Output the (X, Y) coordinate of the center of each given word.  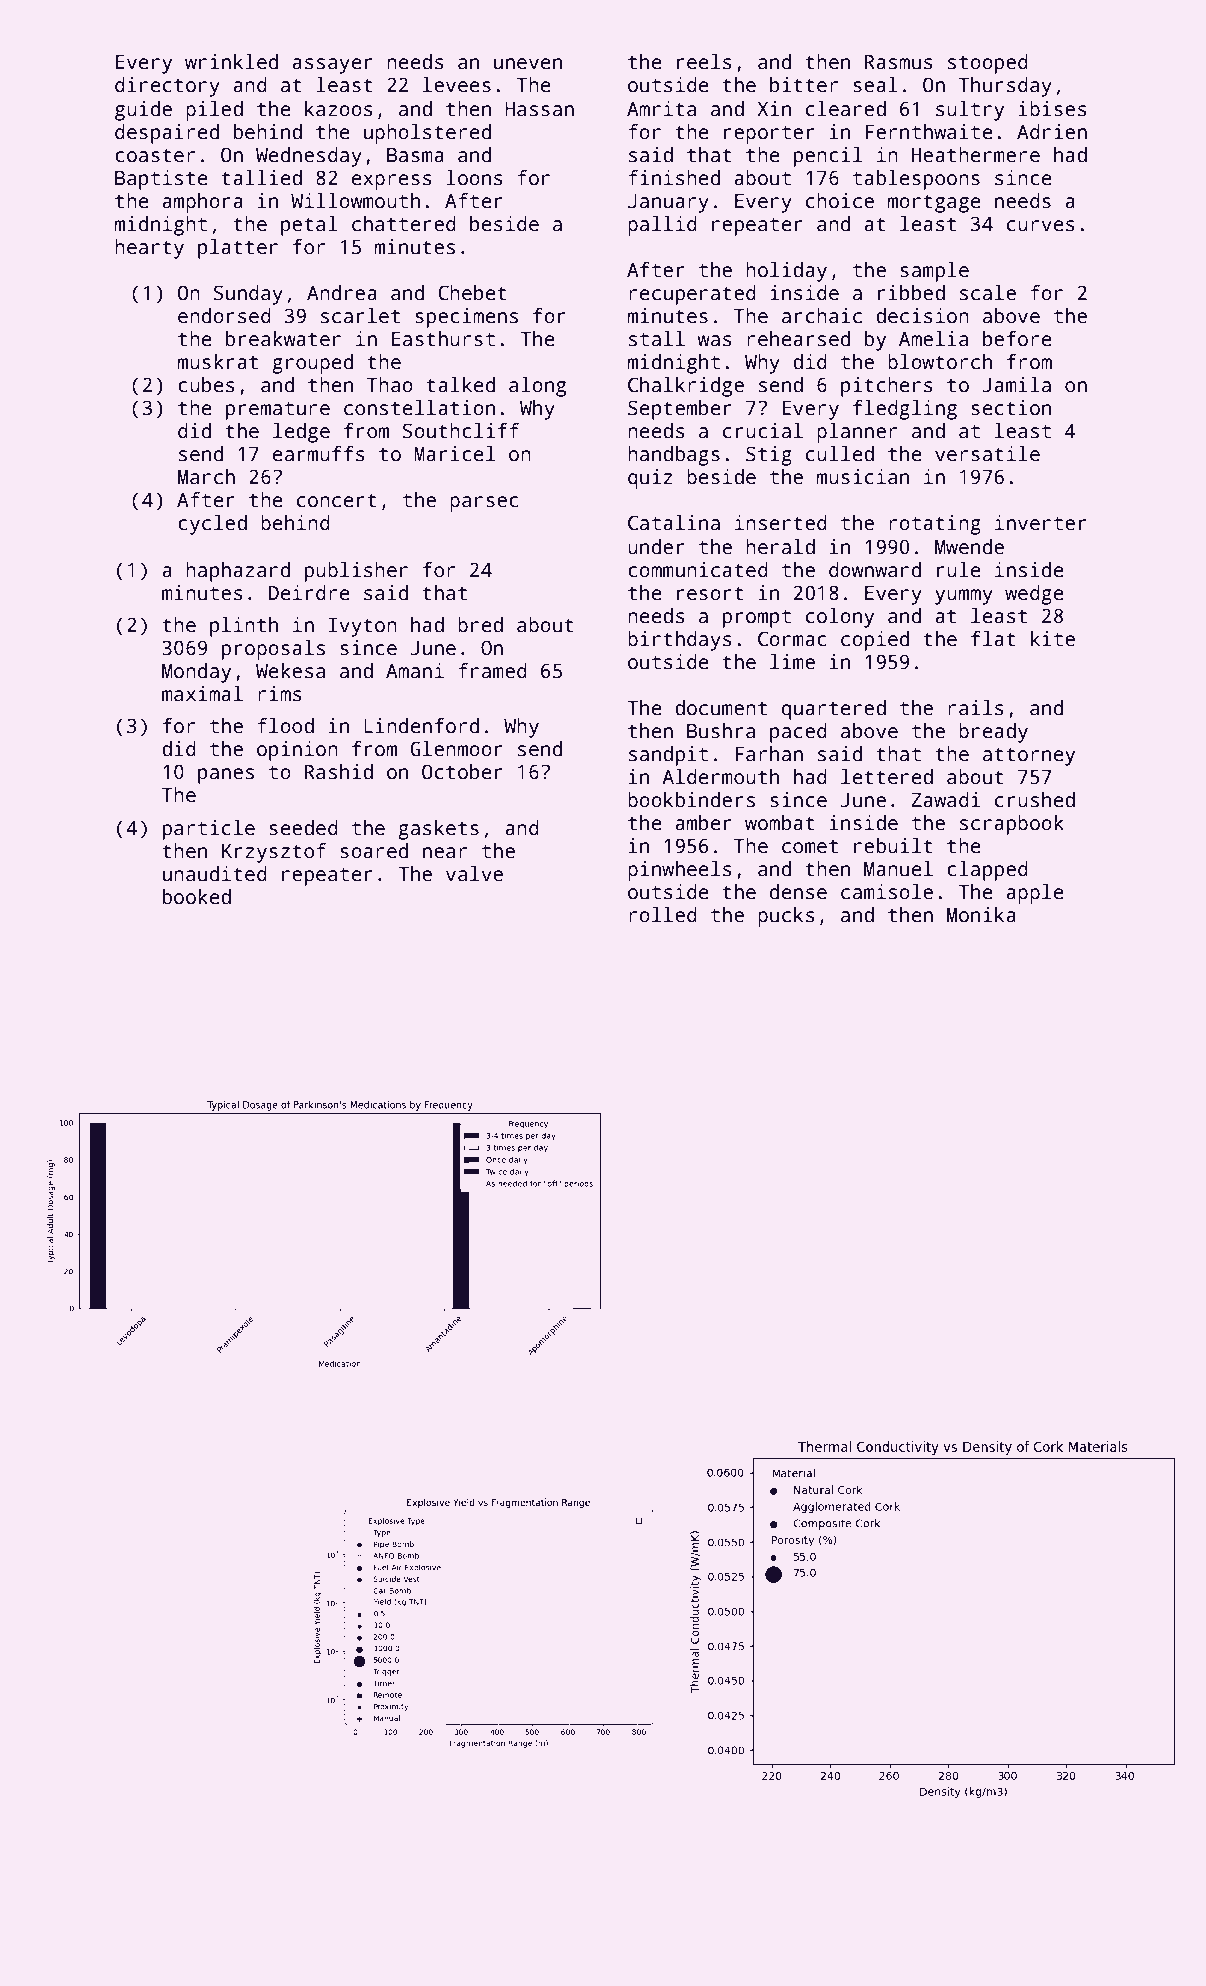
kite (1053, 639)
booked (197, 897)
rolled (663, 915)
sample (934, 272)
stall (657, 339)
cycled (212, 525)
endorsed (224, 316)
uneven (528, 64)
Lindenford (421, 726)
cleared (846, 109)
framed (492, 671)
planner (857, 433)
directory (167, 87)
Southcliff (461, 431)
